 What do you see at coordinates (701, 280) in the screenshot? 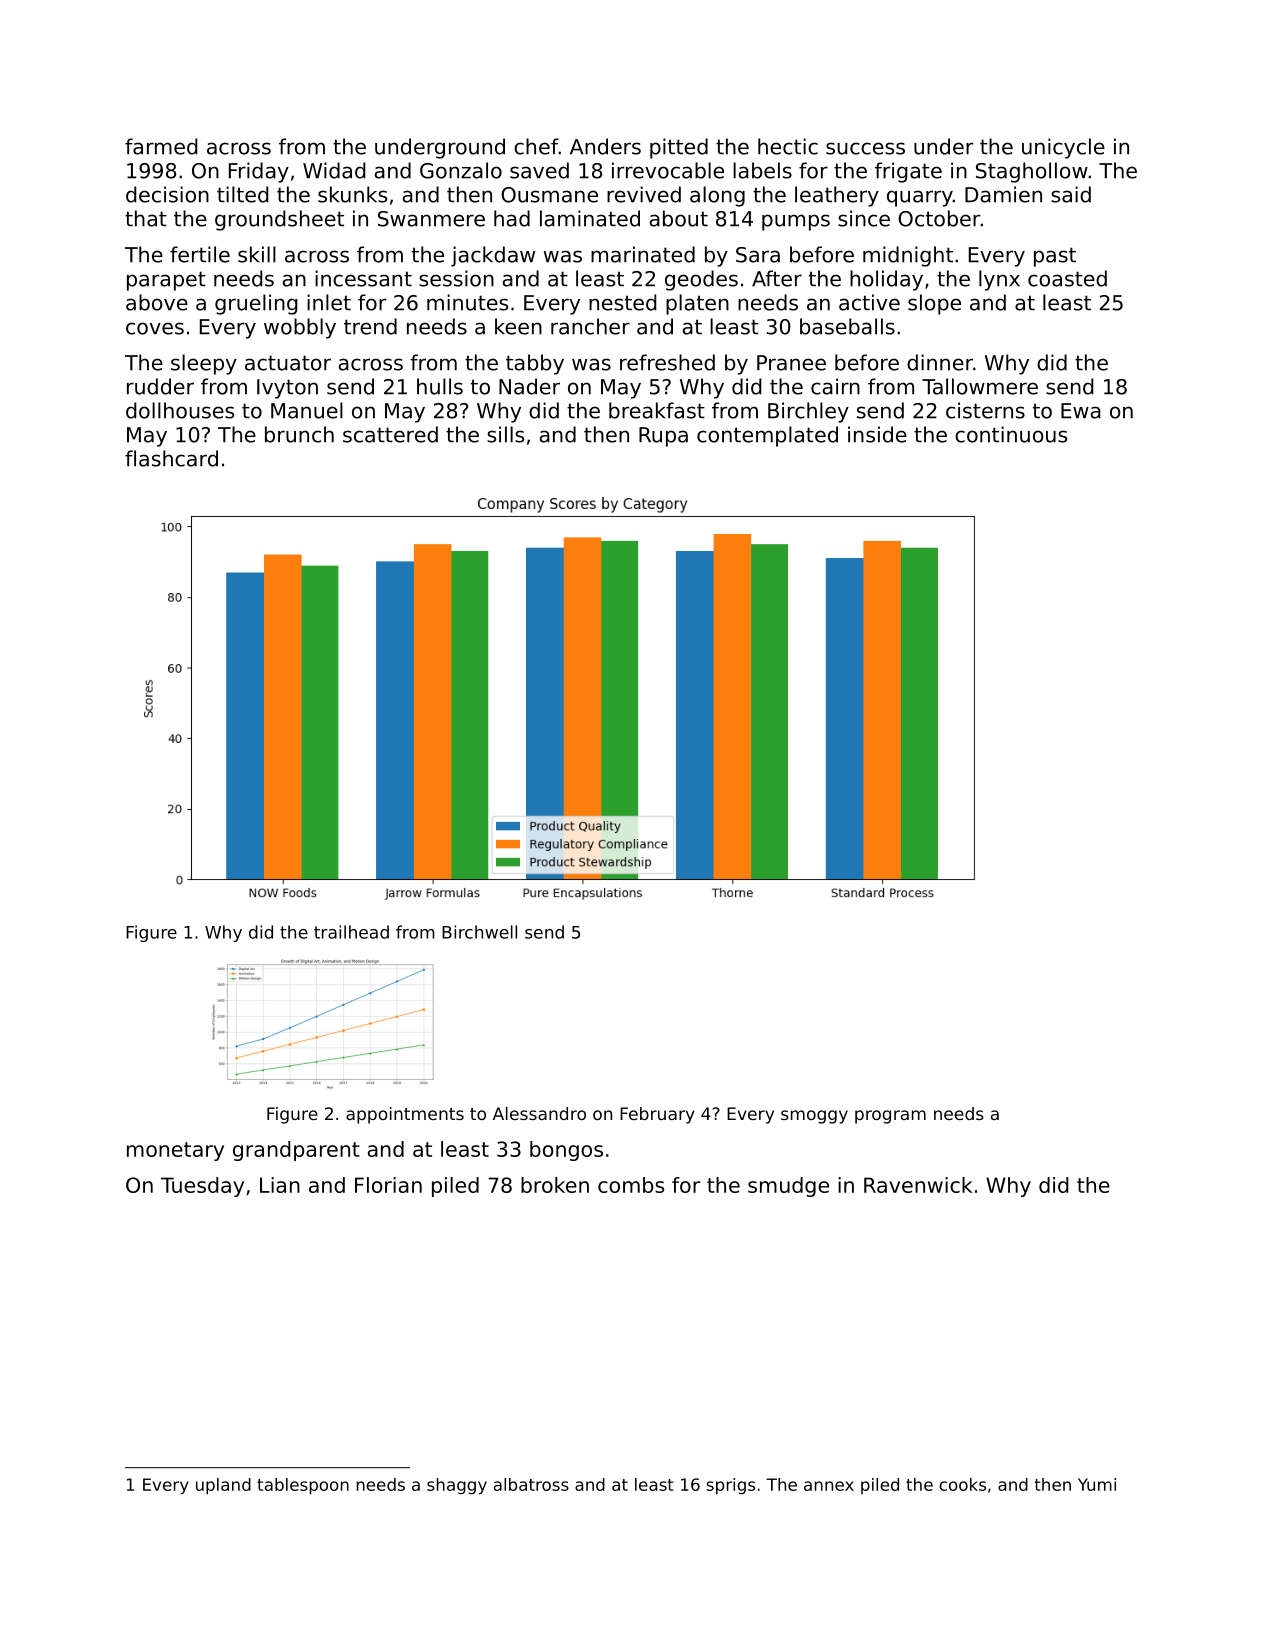
I see `geodes` at bounding box center [701, 280].
